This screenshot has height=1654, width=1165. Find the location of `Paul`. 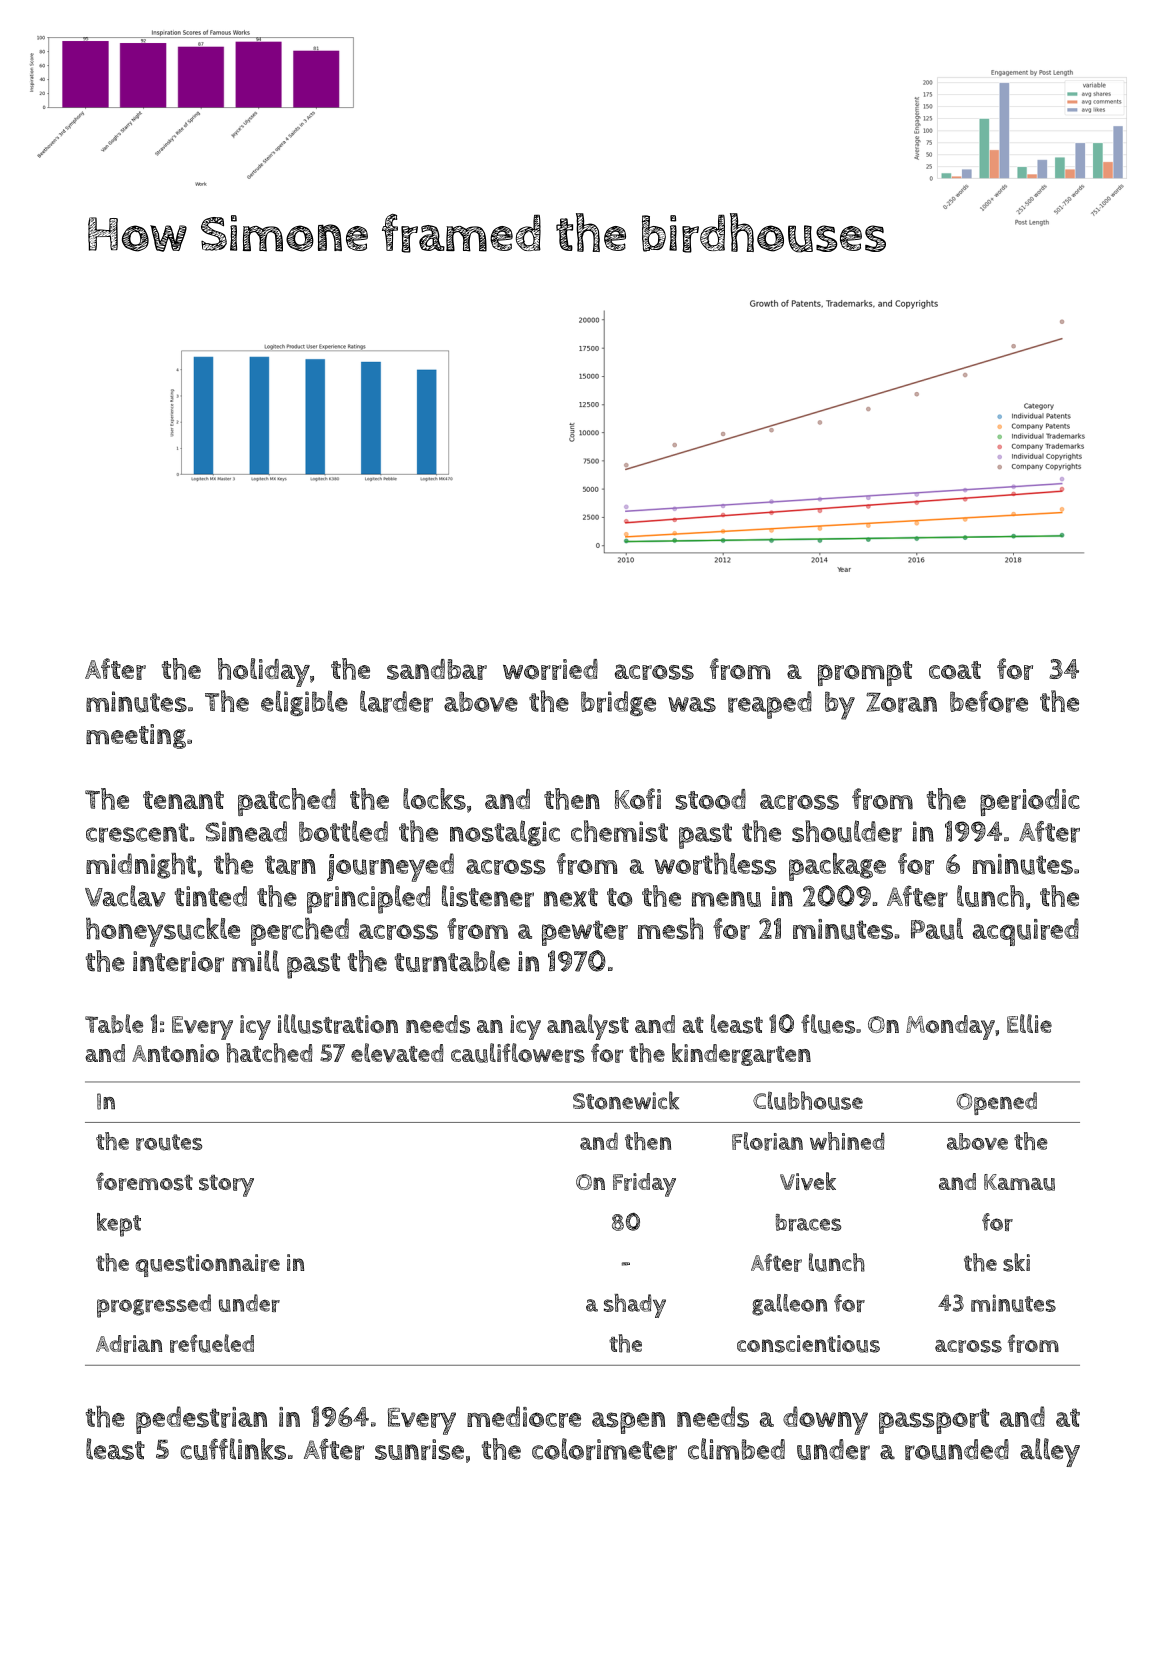

Paul is located at coordinates (937, 929).
